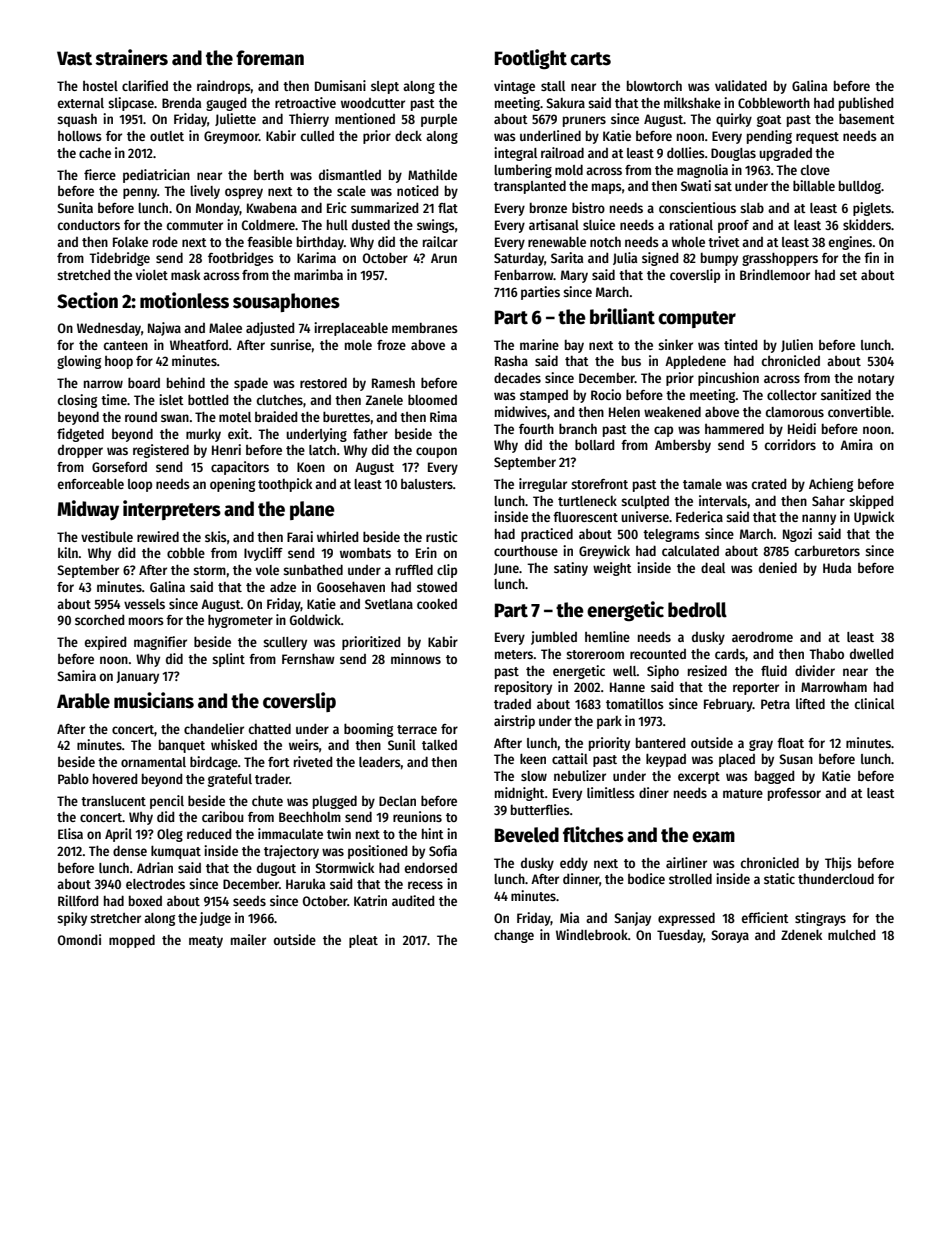 This document has height=1233, width=952. Describe the element at coordinates (270, 58) in the document. I see `foreman` at that location.
